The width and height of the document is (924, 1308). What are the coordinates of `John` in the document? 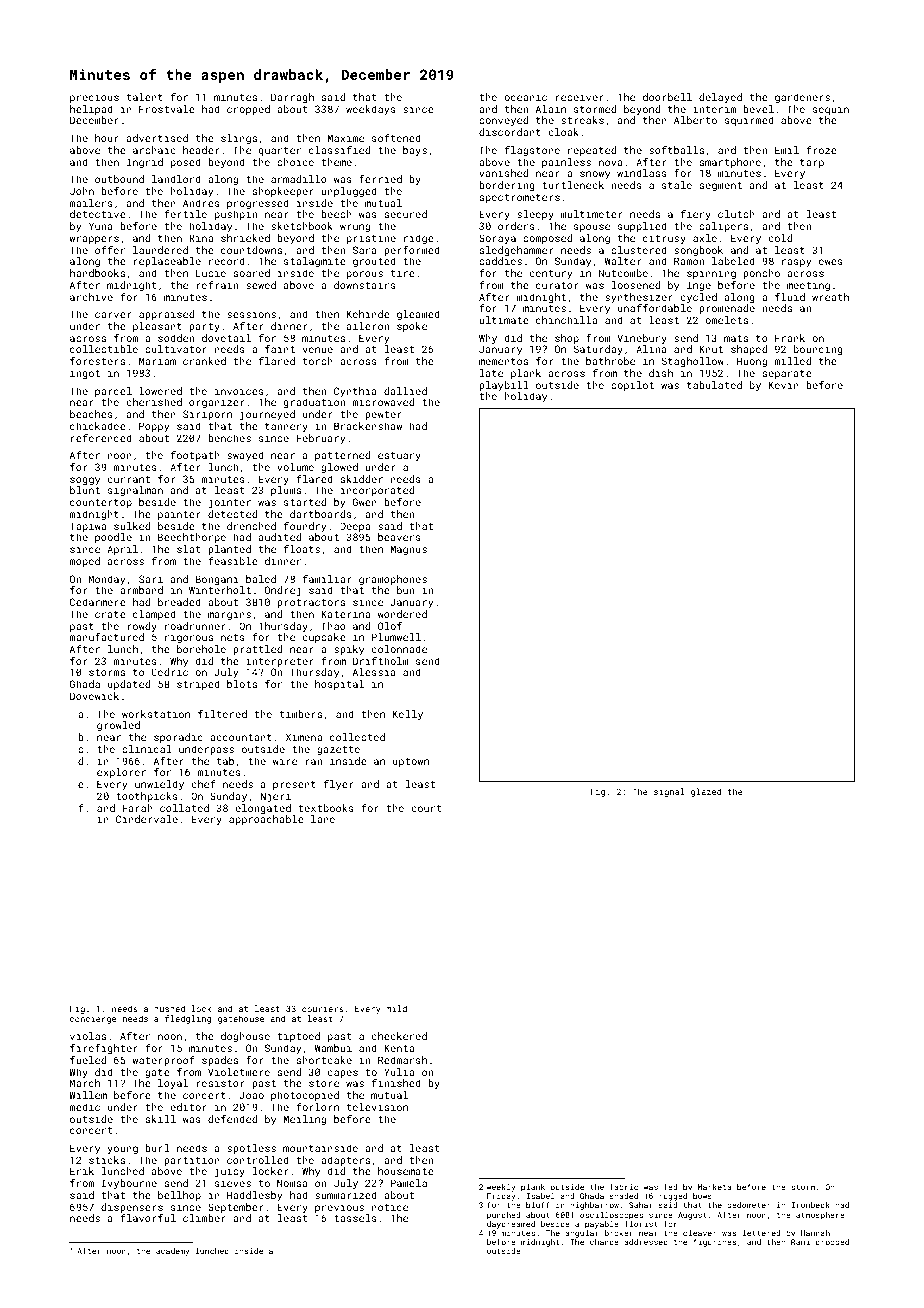 It's located at (82, 191).
